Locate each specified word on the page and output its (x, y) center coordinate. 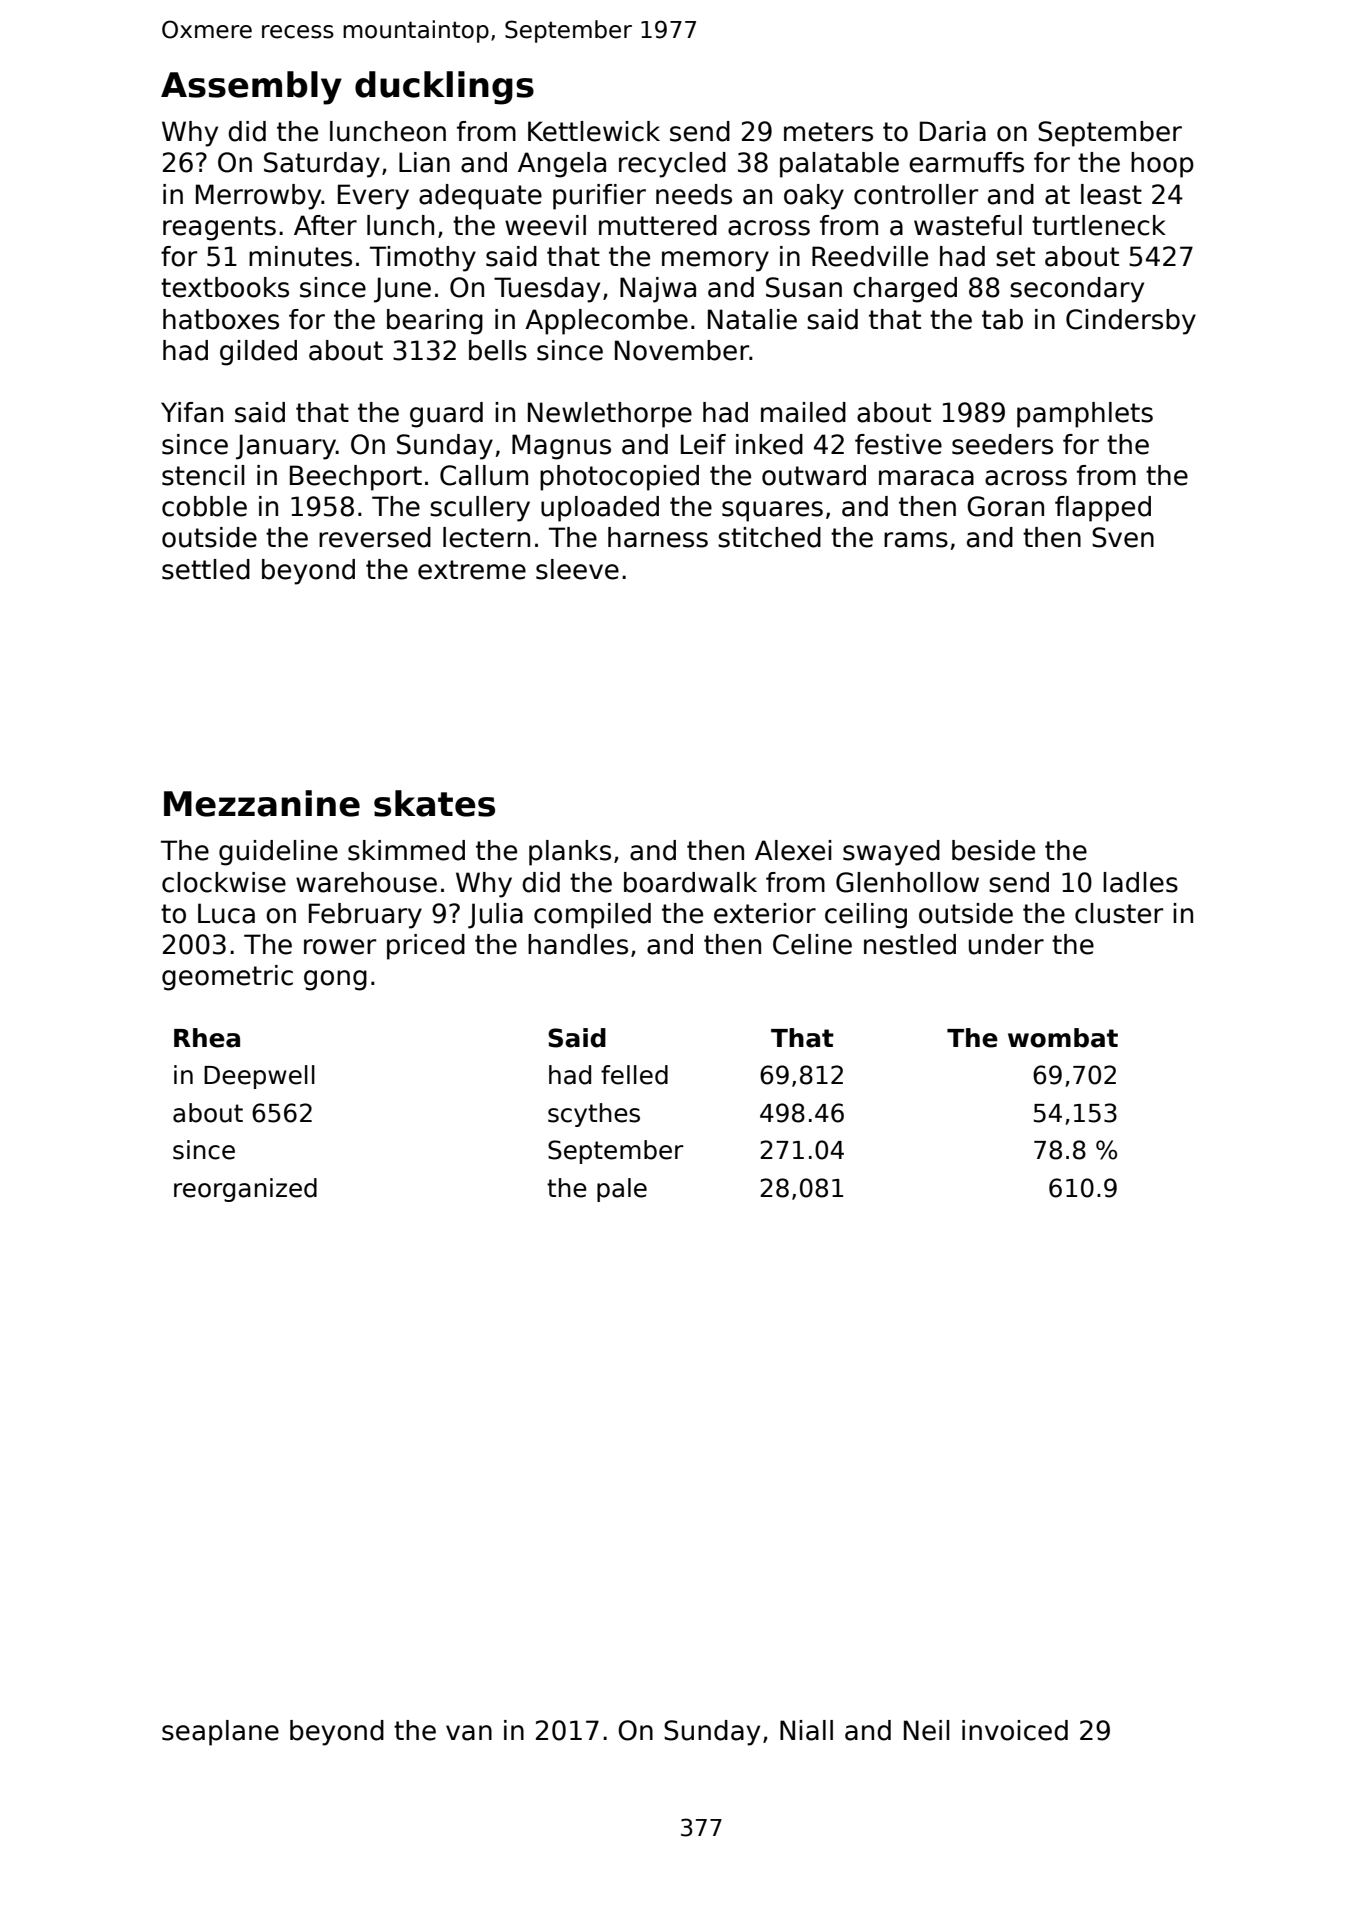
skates (434, 803)
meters (828, 132)
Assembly (251, 88)
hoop (1162, 165)
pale (622, 1190)
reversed (375, 537)
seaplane (220, 1733)
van (469, 1733)
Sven (1123, 537)
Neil (927, 1730)
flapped (1103, 509)
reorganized (245, 1190)
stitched (769, 537)
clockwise (224, 882)
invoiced (1015, 1730)
